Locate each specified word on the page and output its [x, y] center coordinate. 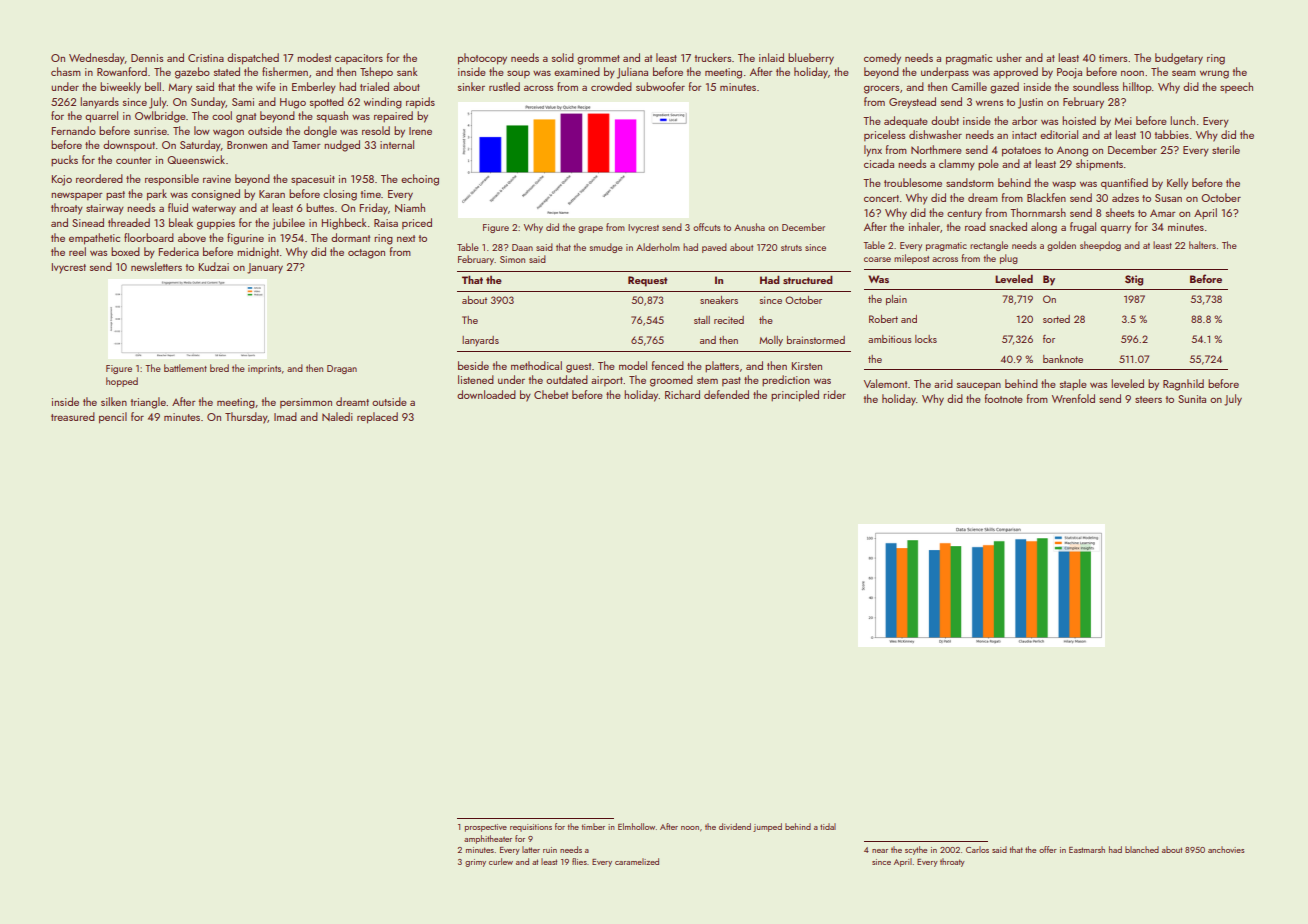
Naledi [337, 416]
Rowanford [122, 71]
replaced [377, 418]
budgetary [1179, 59]
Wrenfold [1073, 398]
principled [795, 396]
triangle [148, 403]
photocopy [482, 59]
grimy [475, 863]
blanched [1142, 849]
